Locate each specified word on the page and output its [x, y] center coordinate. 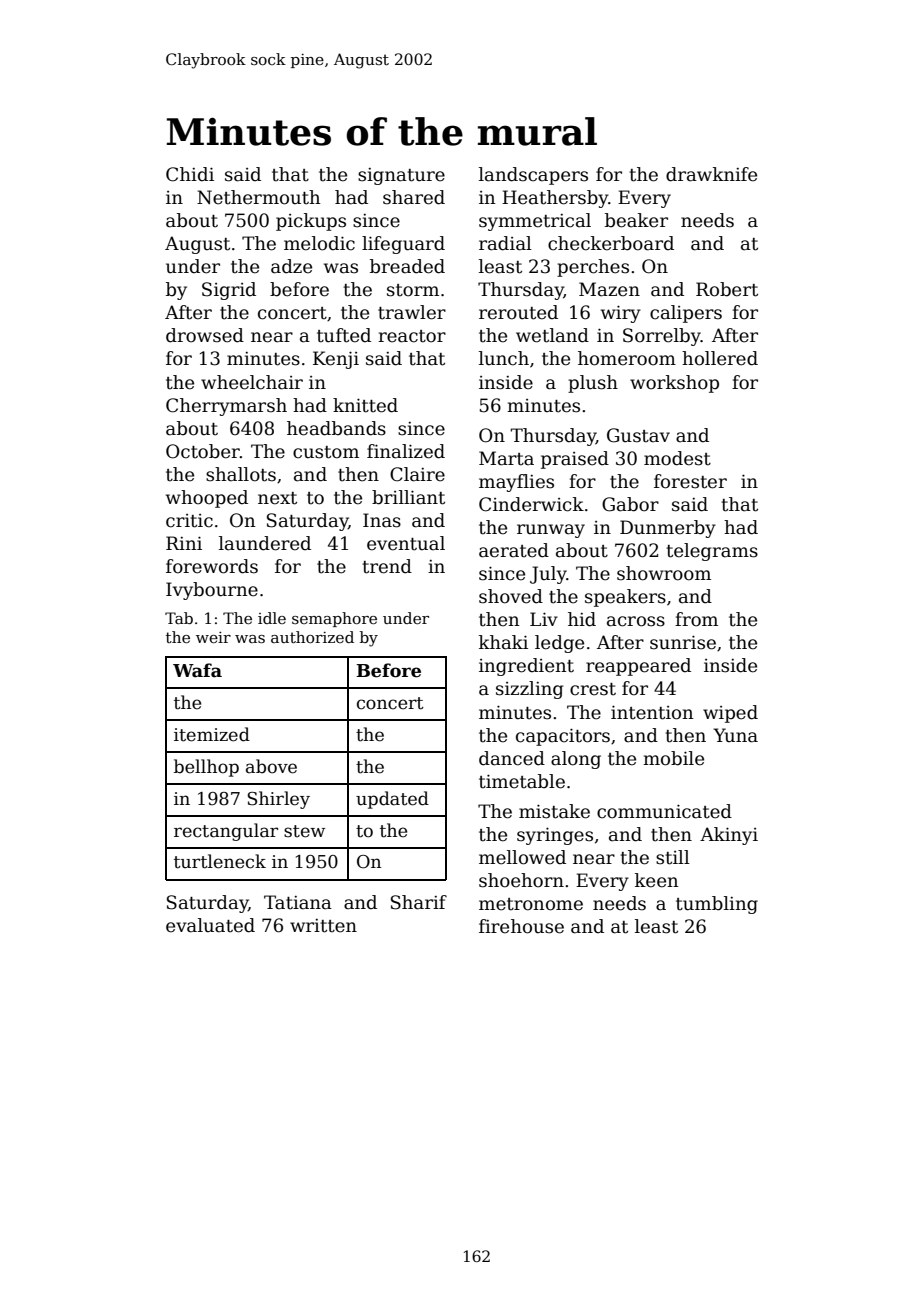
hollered [720, 358]
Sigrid [229, 291]
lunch [504, 358]
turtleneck [220, 861]
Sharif [419, 902]
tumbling [717, 905]
